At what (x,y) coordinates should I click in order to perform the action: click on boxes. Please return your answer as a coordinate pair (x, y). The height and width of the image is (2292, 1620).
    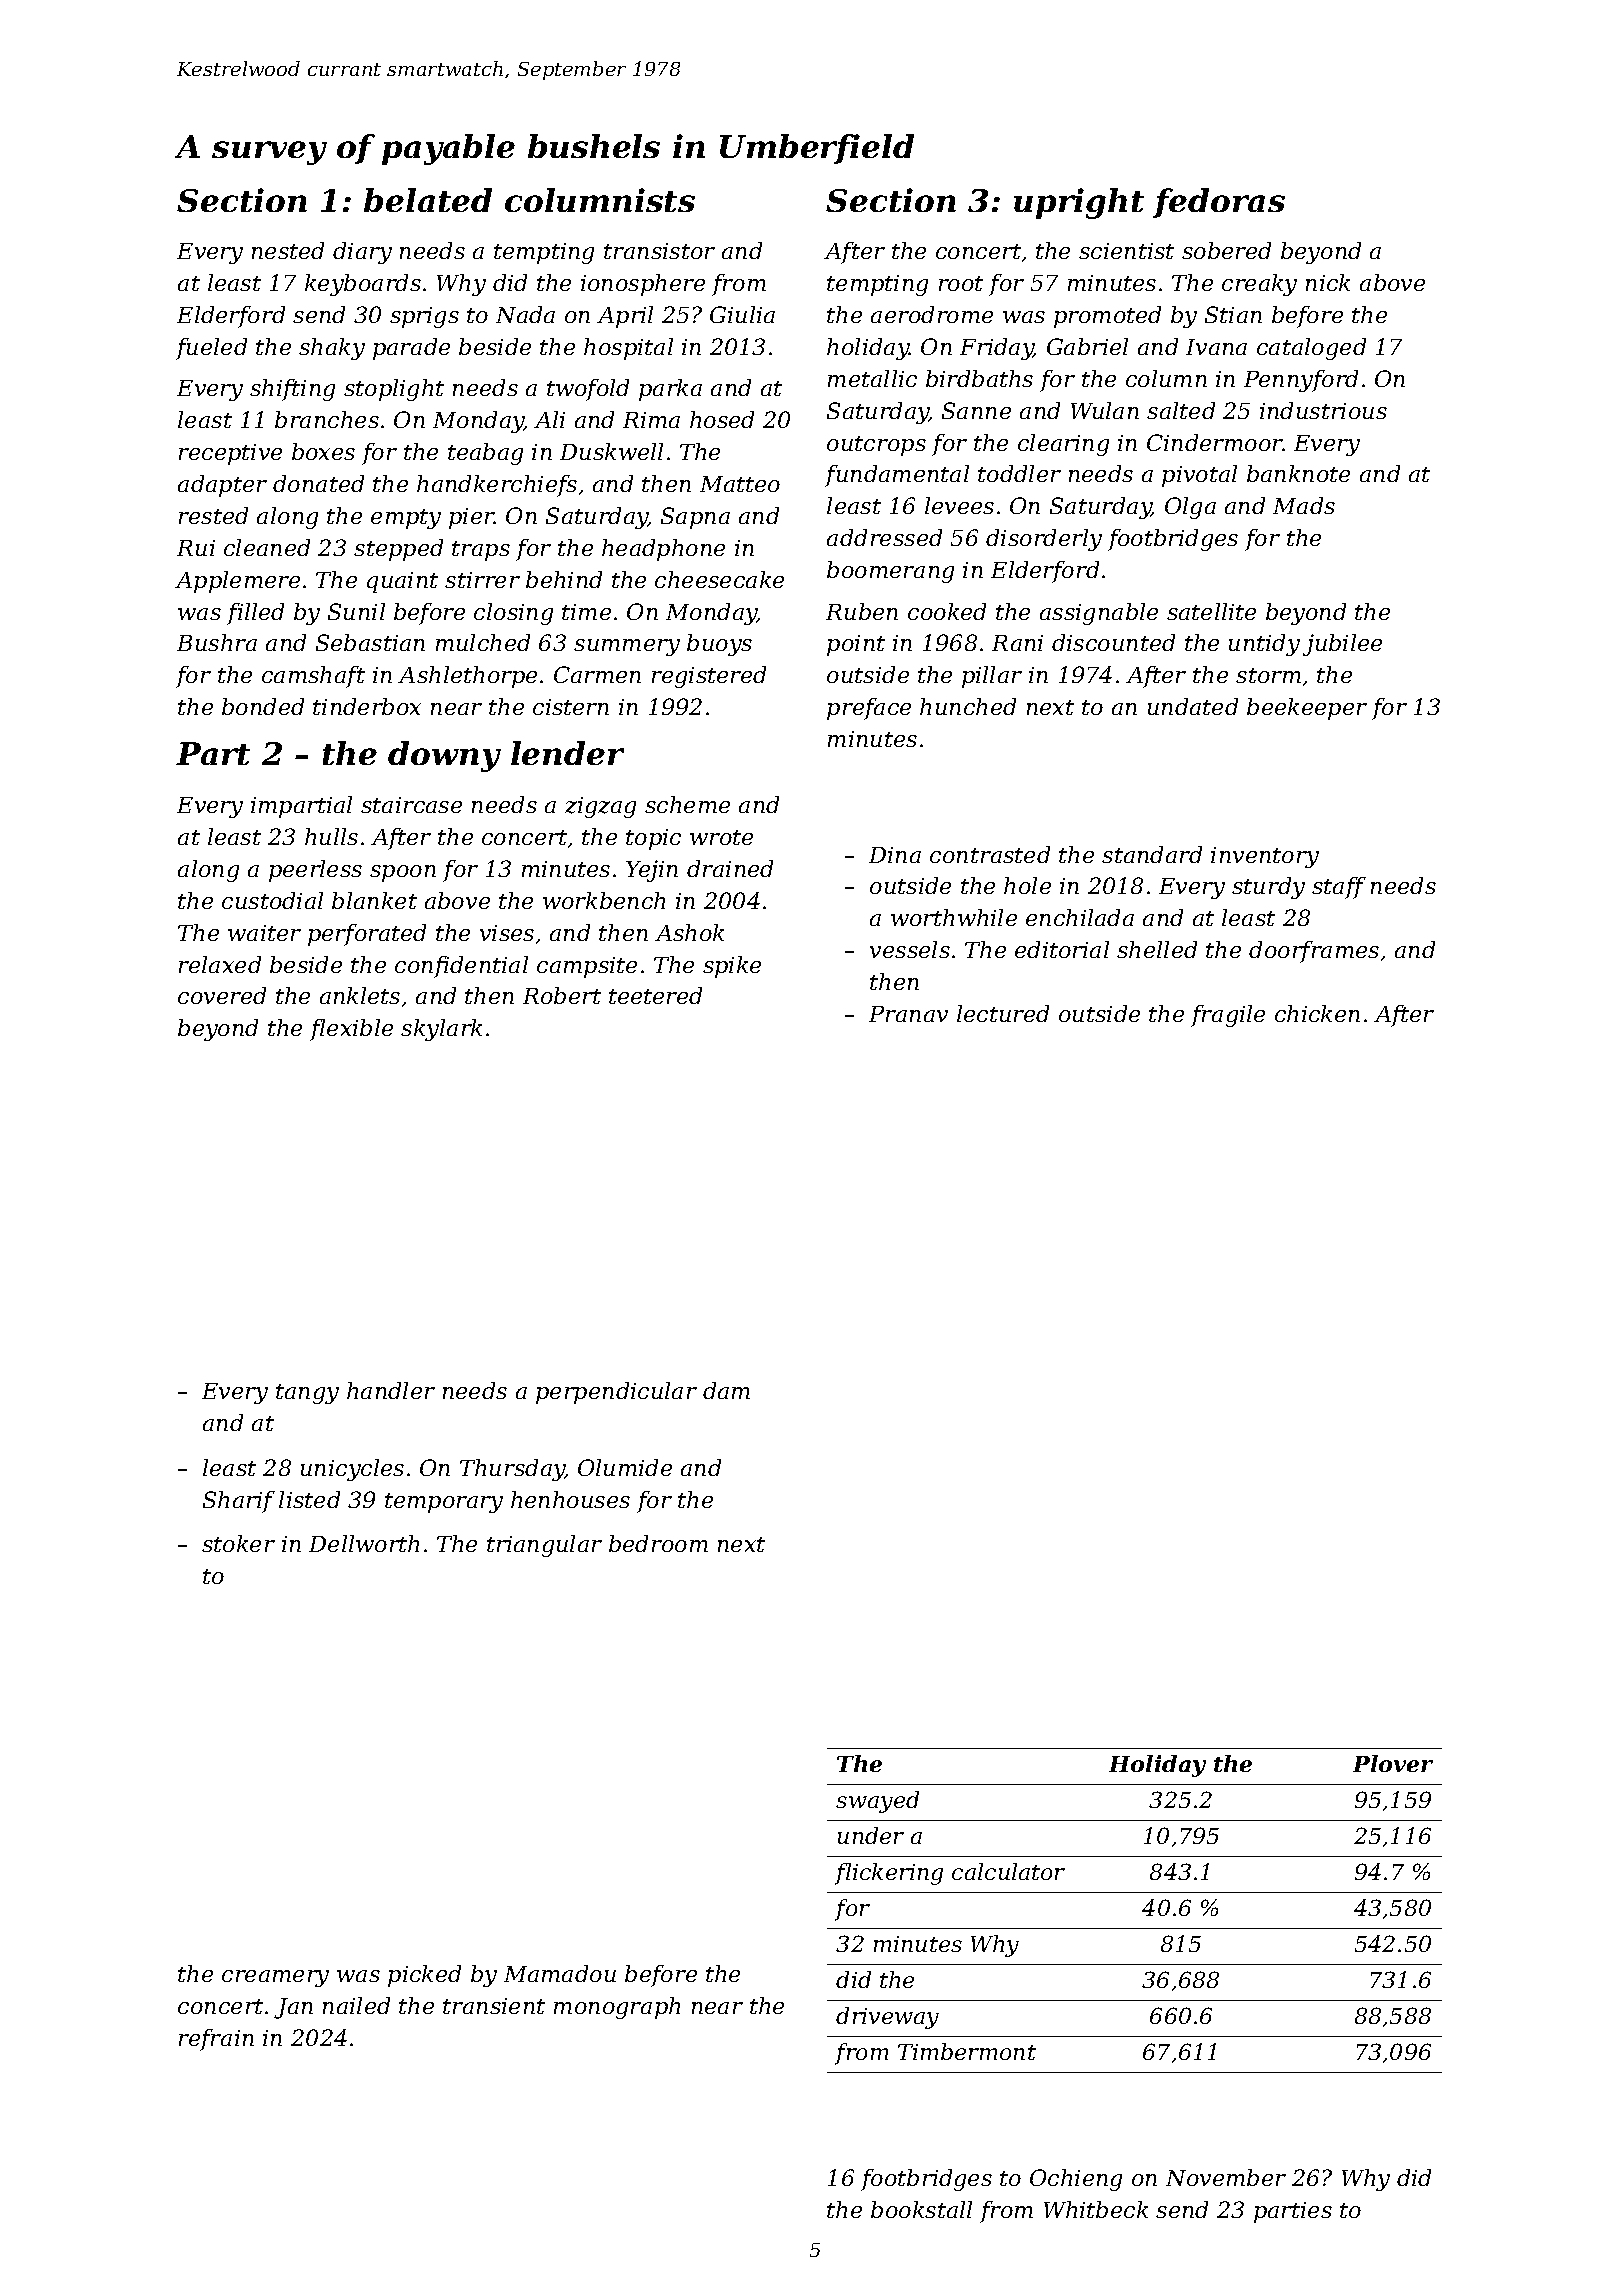
    Looking at the image, I should click on (323, 451).
